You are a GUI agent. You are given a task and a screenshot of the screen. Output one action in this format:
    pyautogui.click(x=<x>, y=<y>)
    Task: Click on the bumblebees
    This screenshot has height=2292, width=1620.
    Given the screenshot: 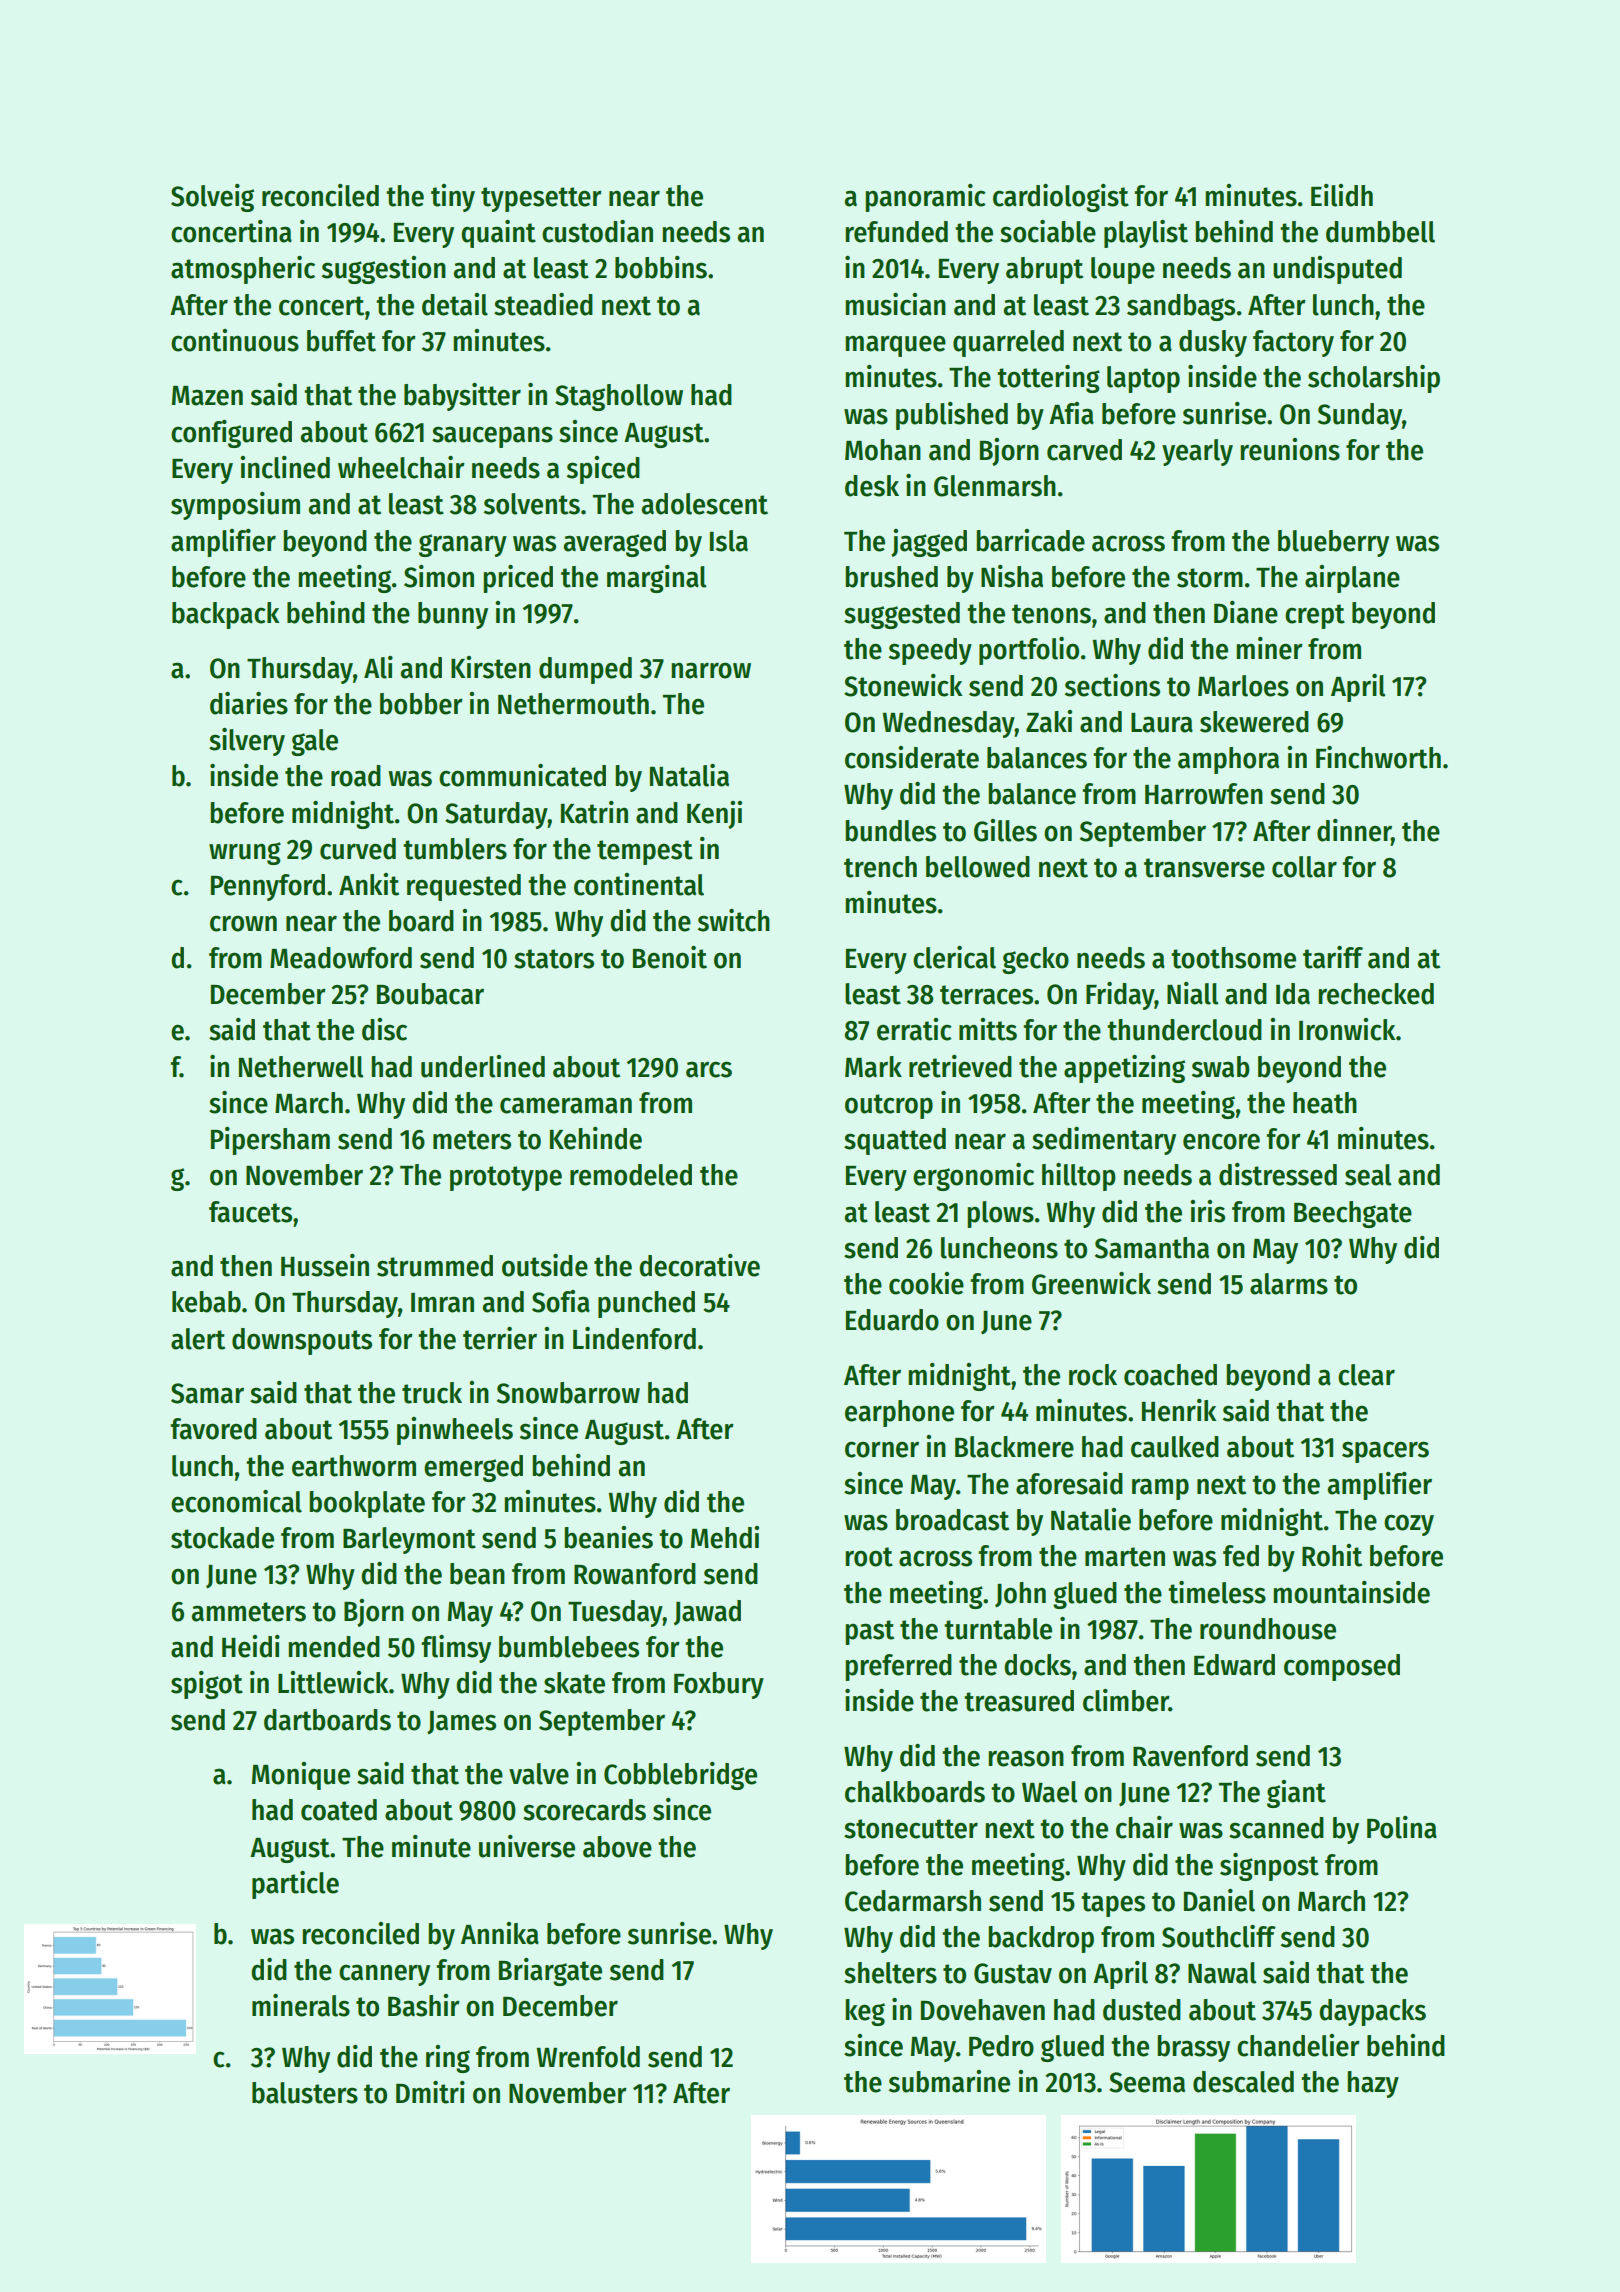 What is the action you would take?
    pyautogui.click(x=569, y=1647)
